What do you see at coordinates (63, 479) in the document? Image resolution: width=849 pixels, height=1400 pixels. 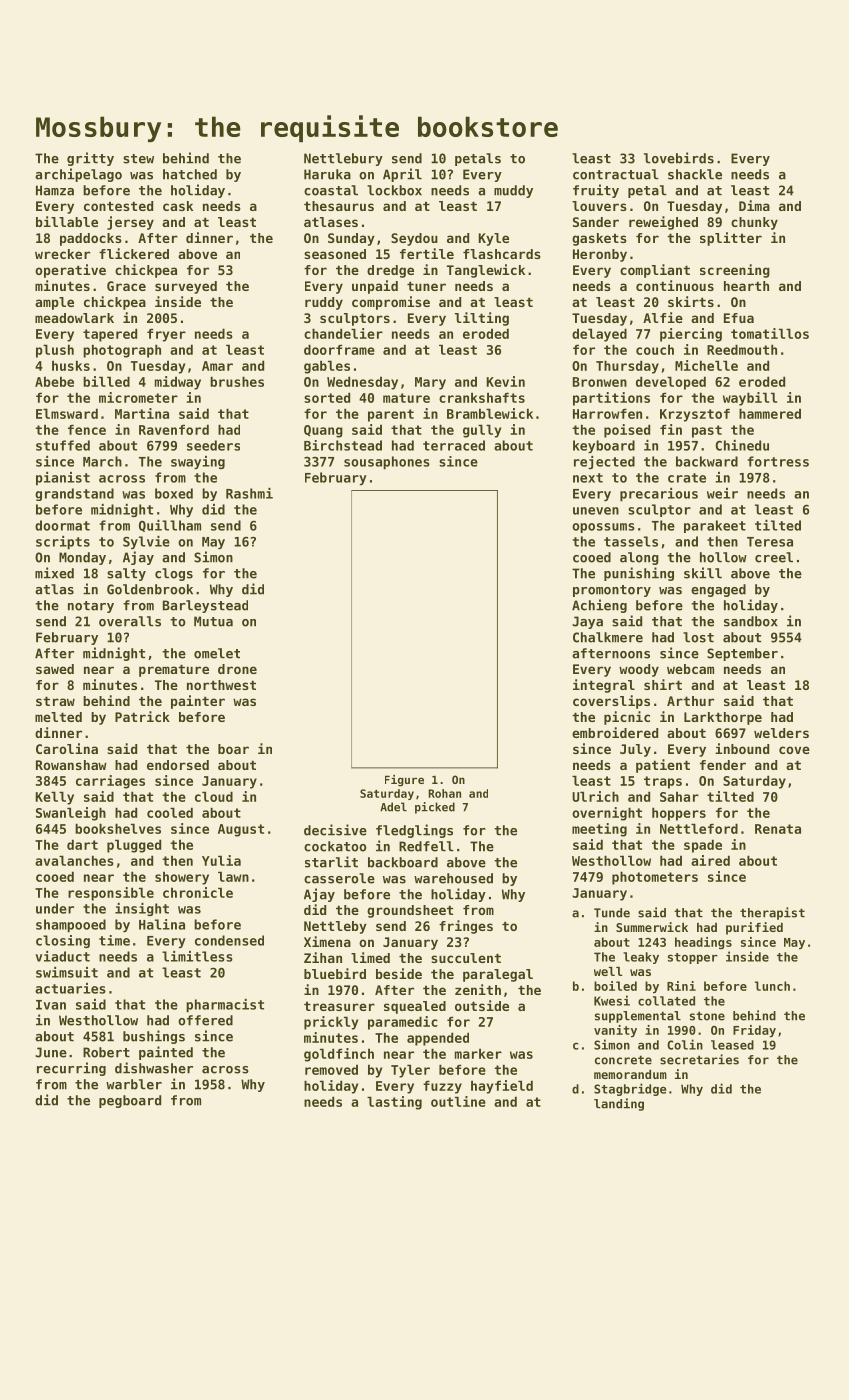 I see `pianist` at bounding box center [63, 479].
